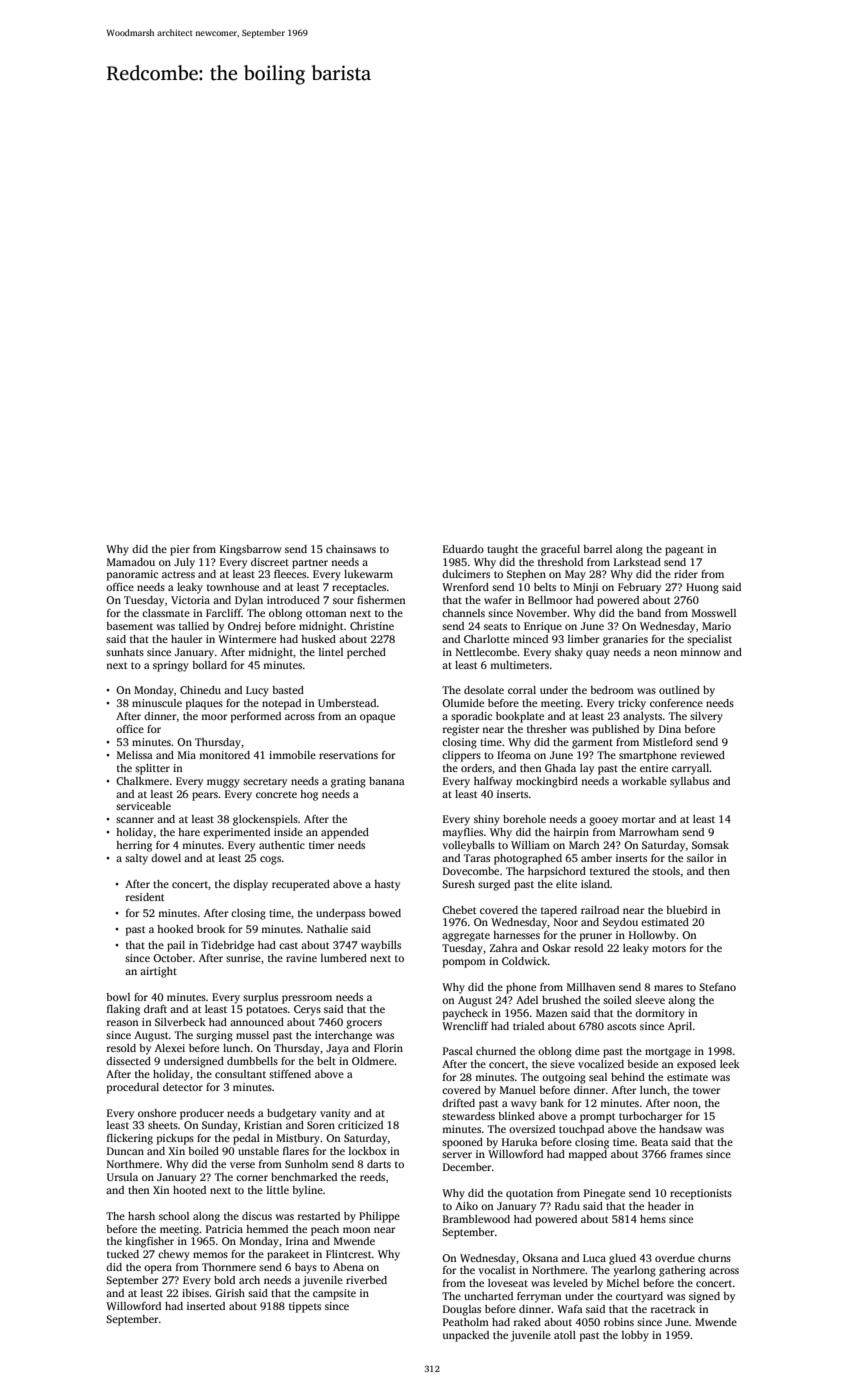 This image has height=1400, width=849. I want to click on channels, so click(463, 613).
